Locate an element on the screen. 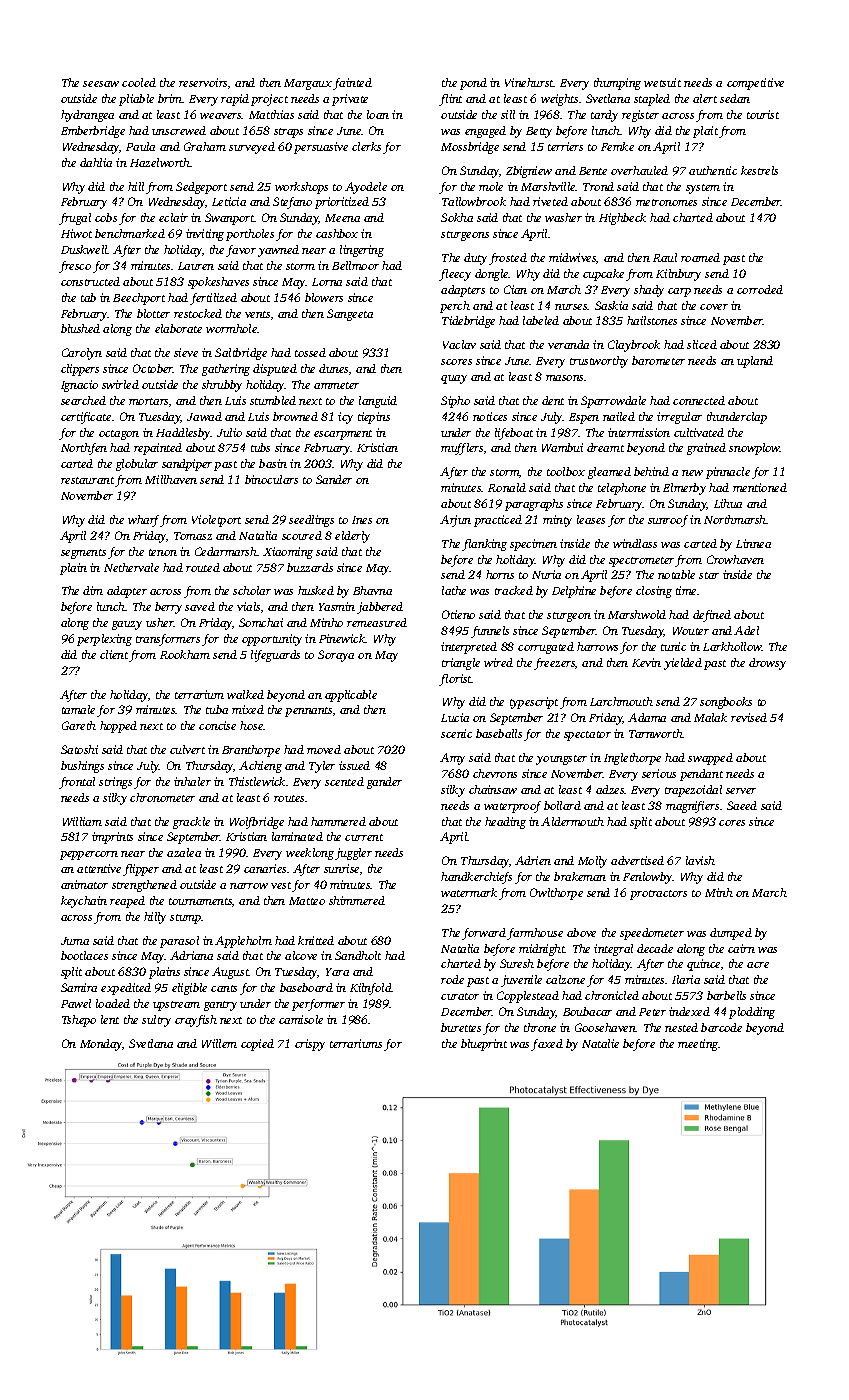  paragraphs is located at coordinates (534, 505).
